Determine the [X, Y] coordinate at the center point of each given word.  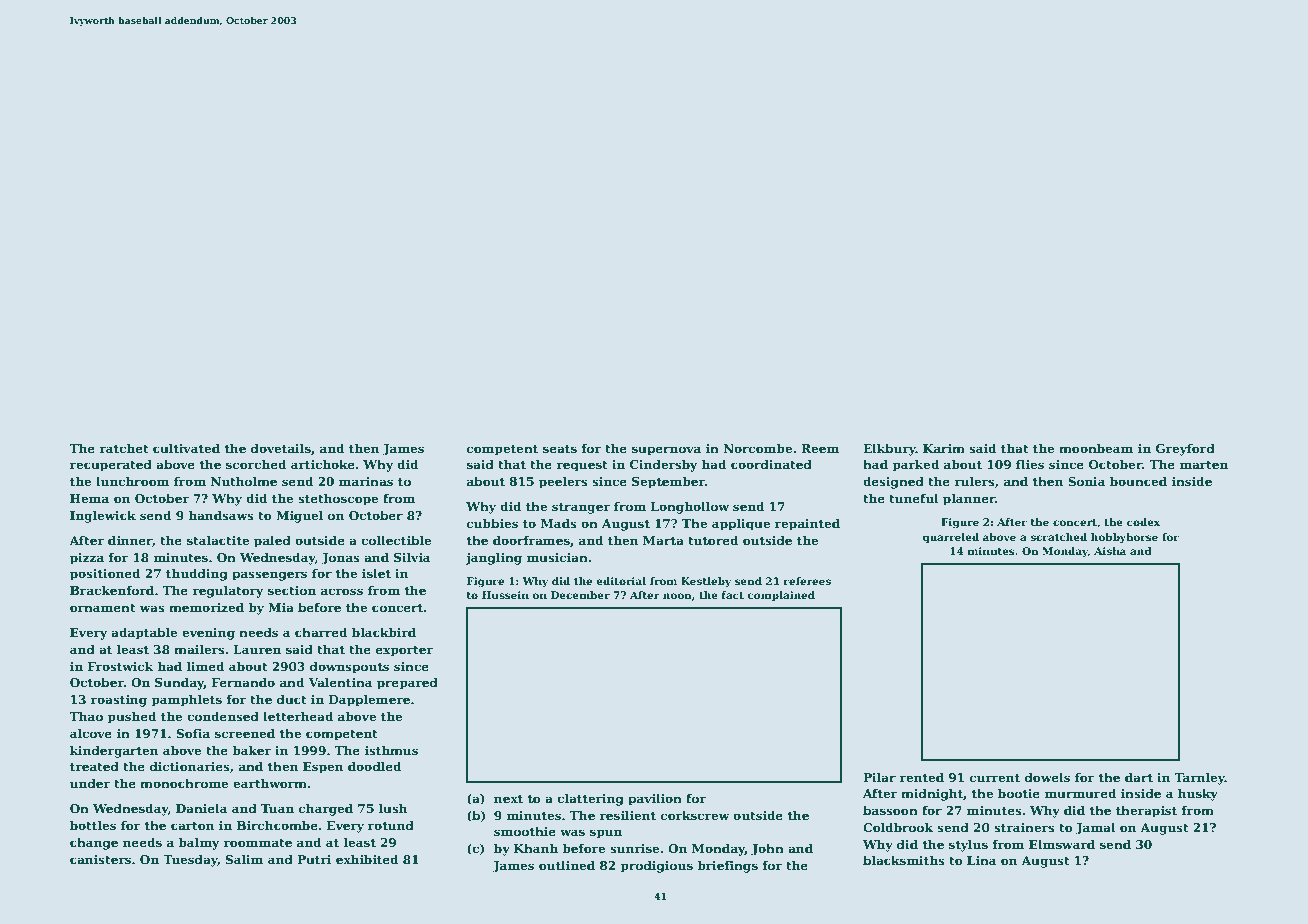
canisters [100, 859]
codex [1143, 522]
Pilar [879, 777]
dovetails [281, 448]
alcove [91, 733]
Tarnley [1200, 778]
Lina [982, 860]
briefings [727, 866]
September [668, 482]
